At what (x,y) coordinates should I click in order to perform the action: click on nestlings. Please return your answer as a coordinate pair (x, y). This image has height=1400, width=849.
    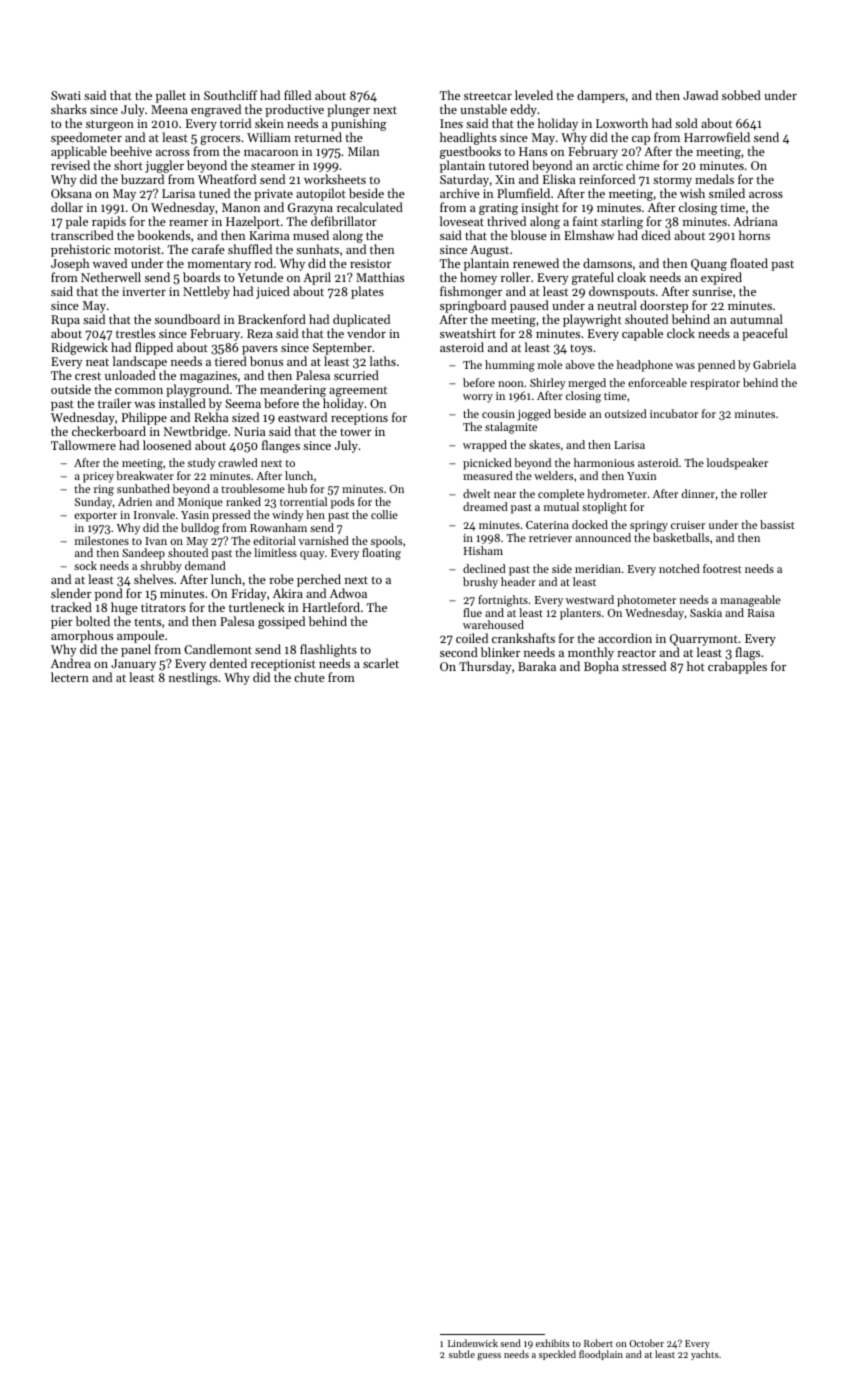
    Looking at the image, I should click on (193, 678).
